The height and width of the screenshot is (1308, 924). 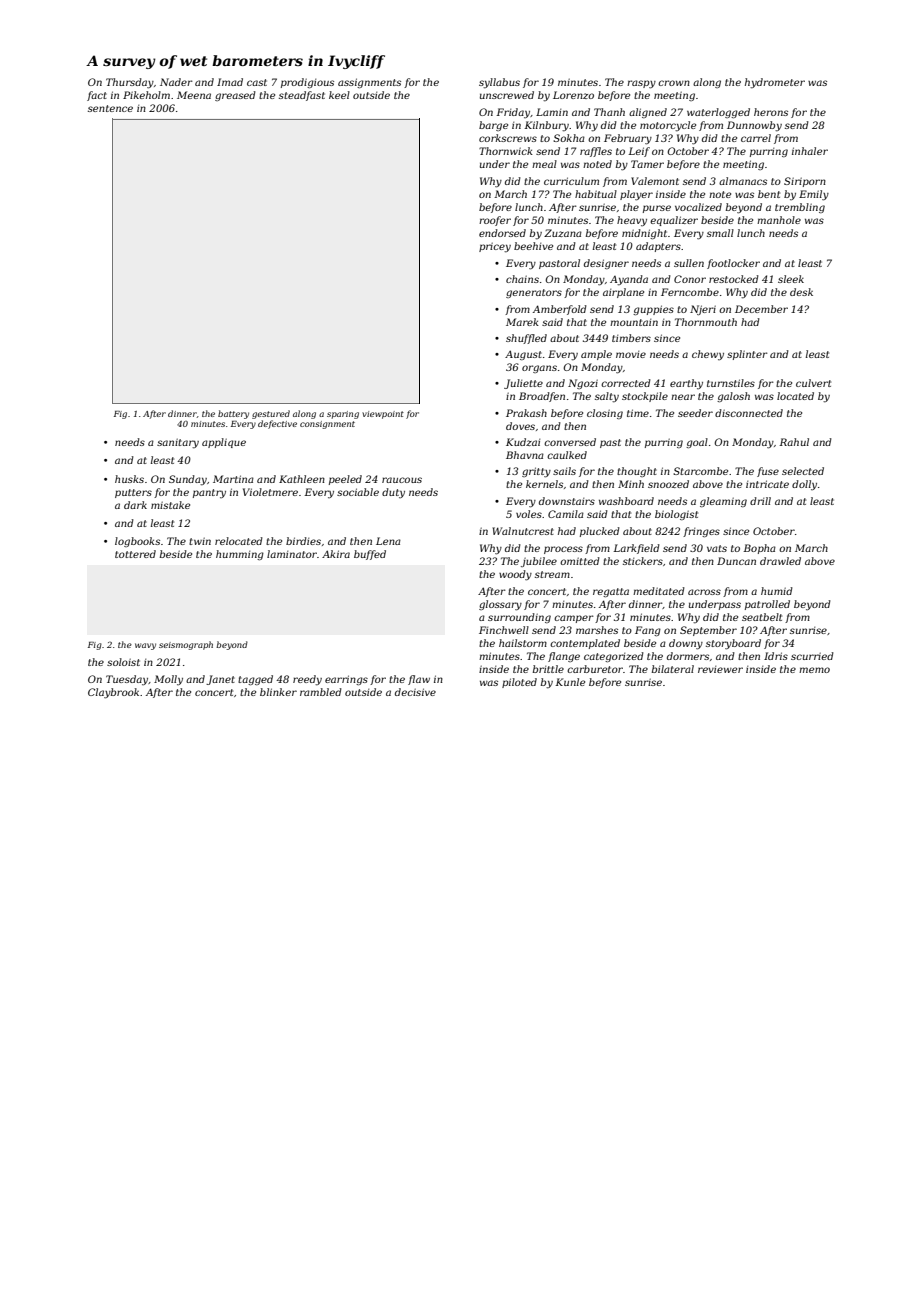 What do you see at coordinates (775, 83) in the screenshot?
I see `hydrometer` at bounding box center [775, 83].
